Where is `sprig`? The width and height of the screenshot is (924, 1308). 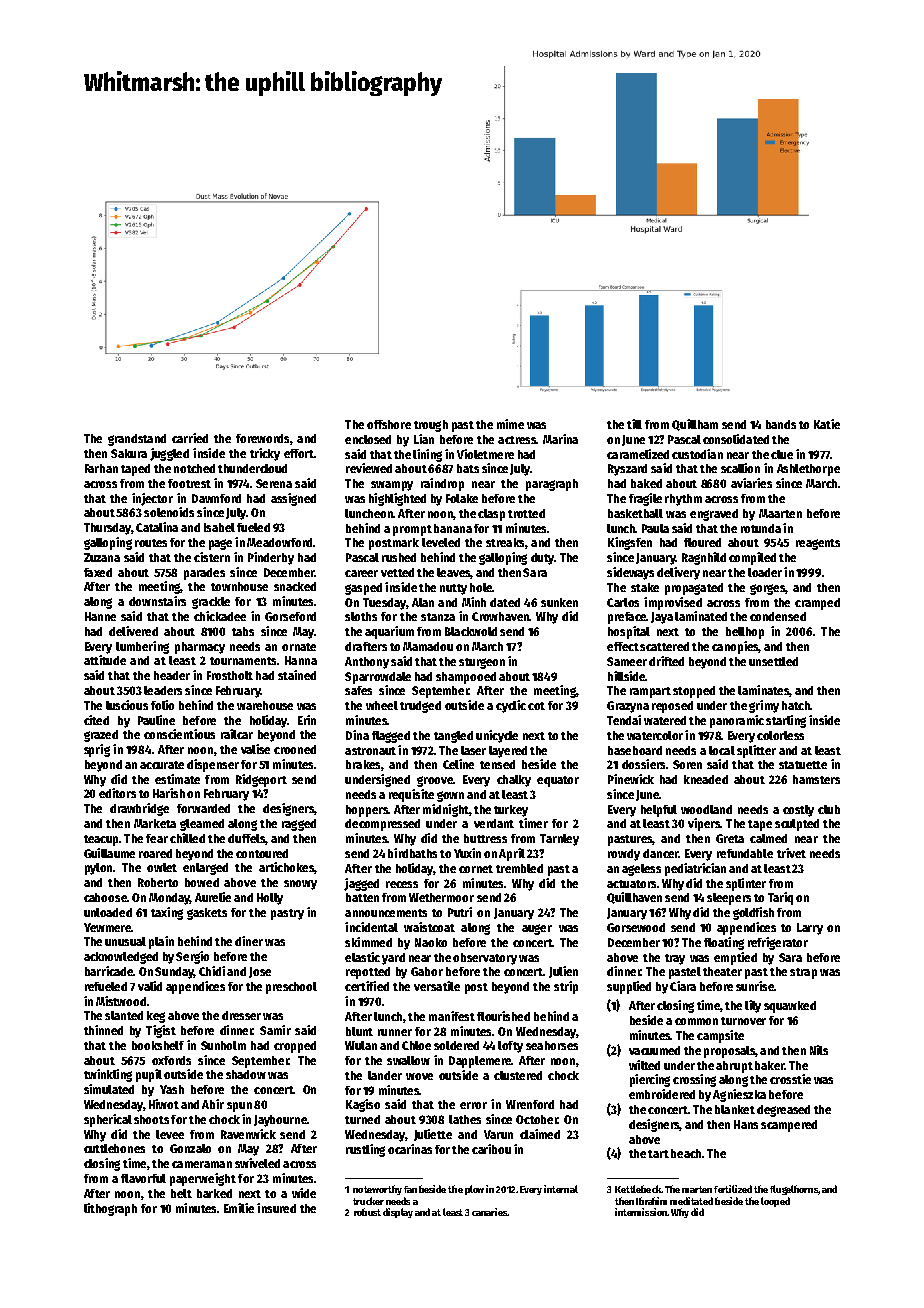 sprig is located at coordinates (97, 750).
